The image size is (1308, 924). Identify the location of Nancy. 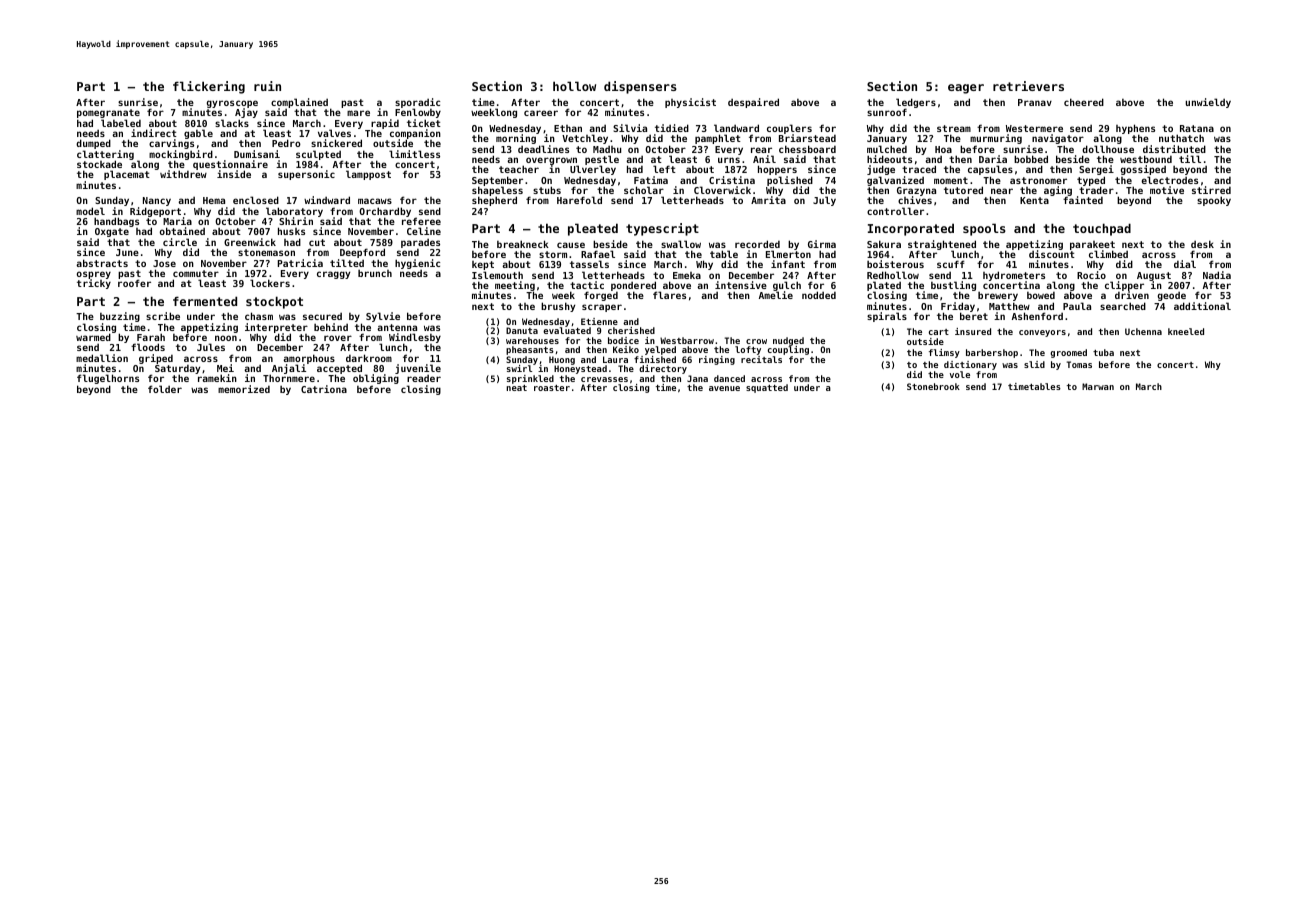
(157, 201).
